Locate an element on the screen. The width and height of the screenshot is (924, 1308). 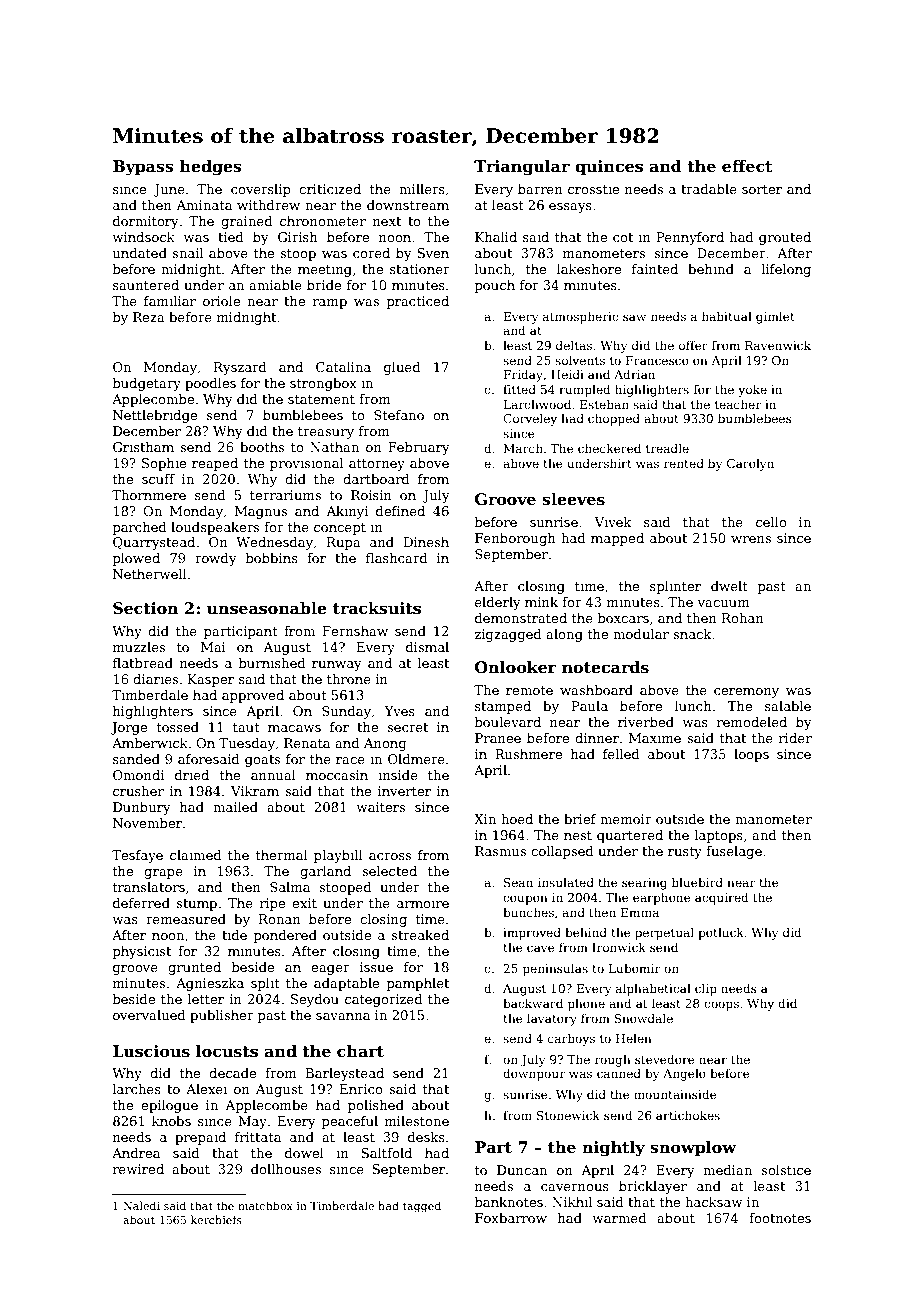
elderly is located at coordinates (498, 603).
